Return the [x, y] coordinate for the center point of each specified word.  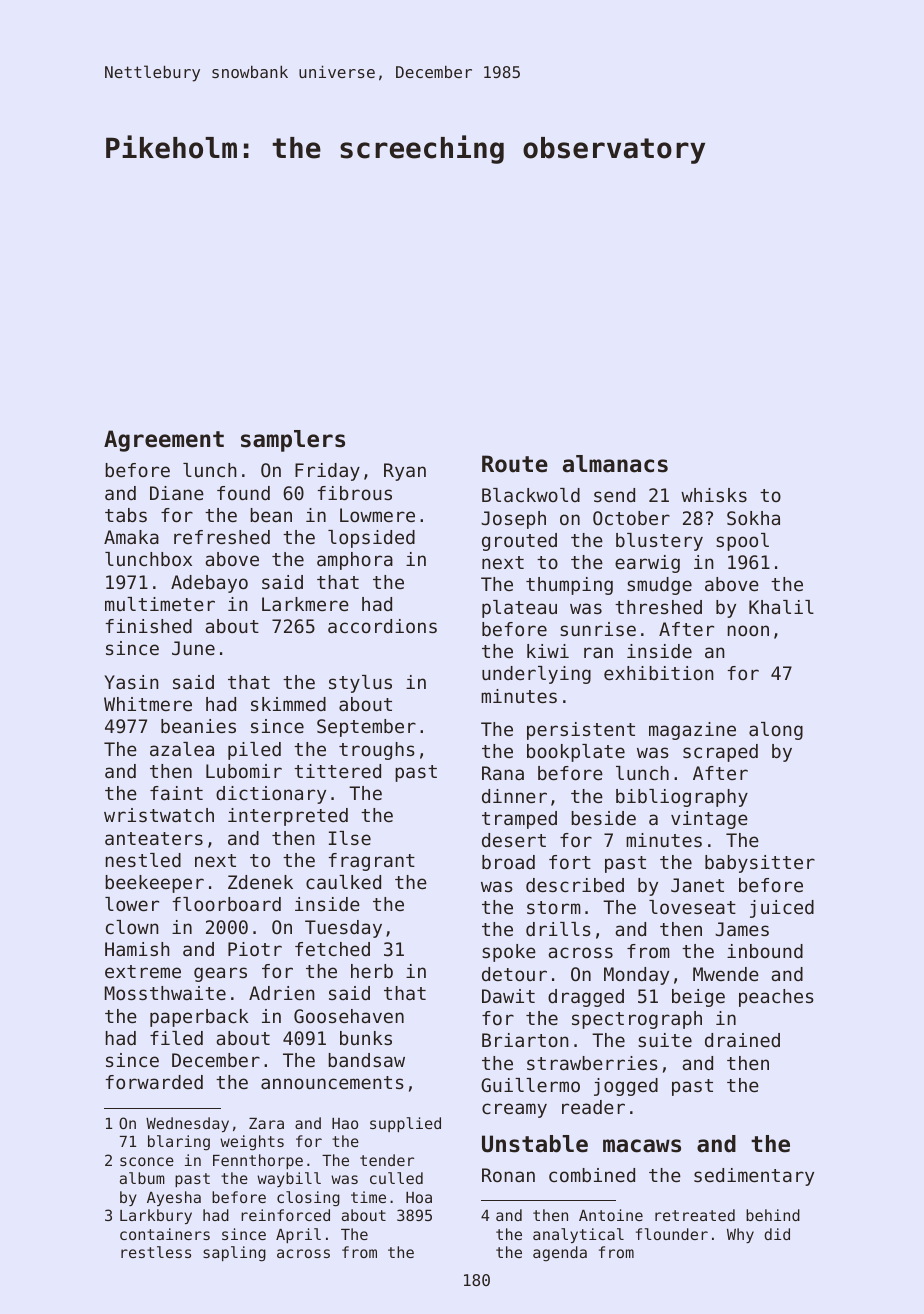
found [243, 493]
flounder [672, 1234]
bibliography [682, 798]
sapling [234, 1254]
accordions [382, 626]
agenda [560, 1254]
